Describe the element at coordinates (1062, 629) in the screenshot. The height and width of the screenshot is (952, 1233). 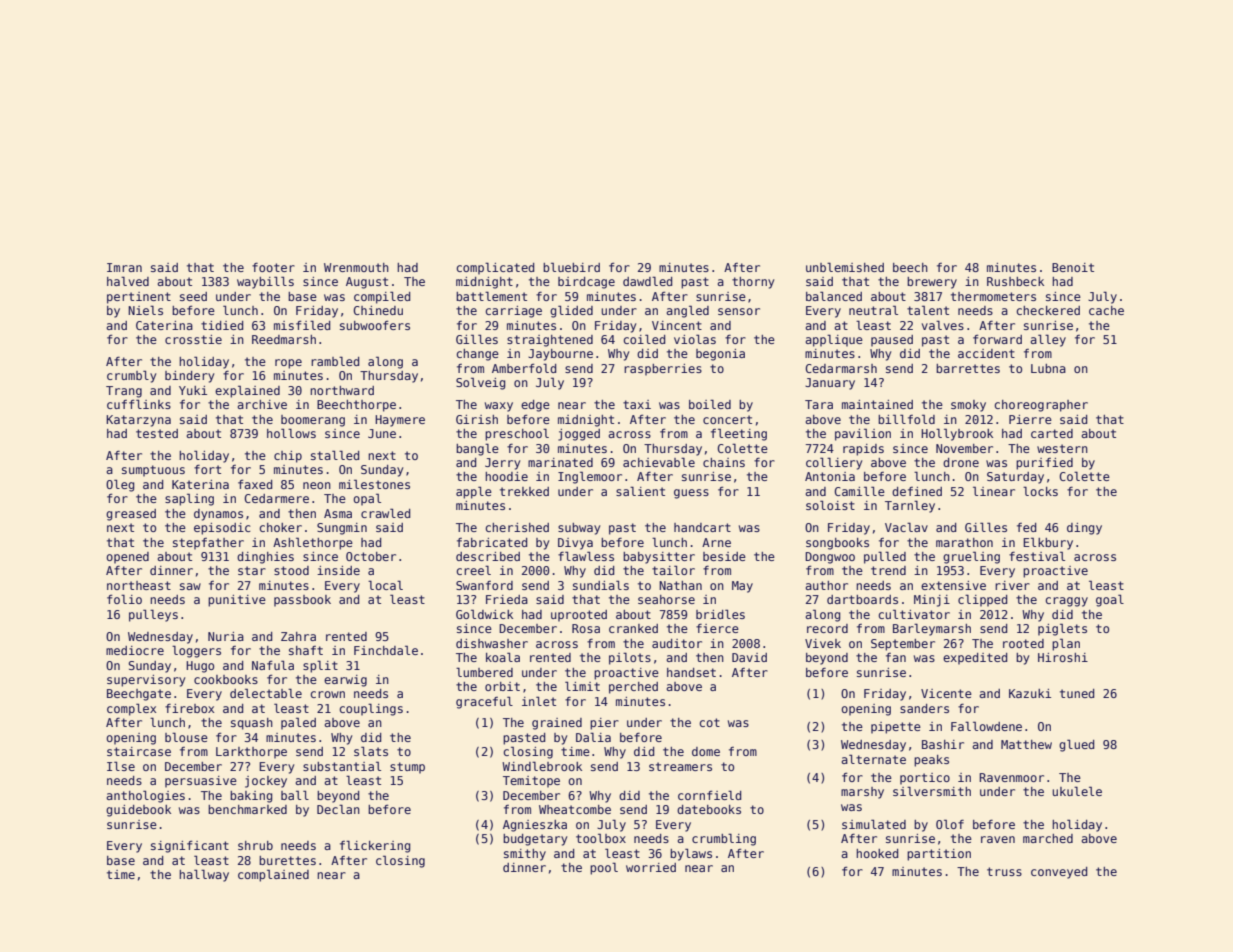
I see `piglets` at that location.
